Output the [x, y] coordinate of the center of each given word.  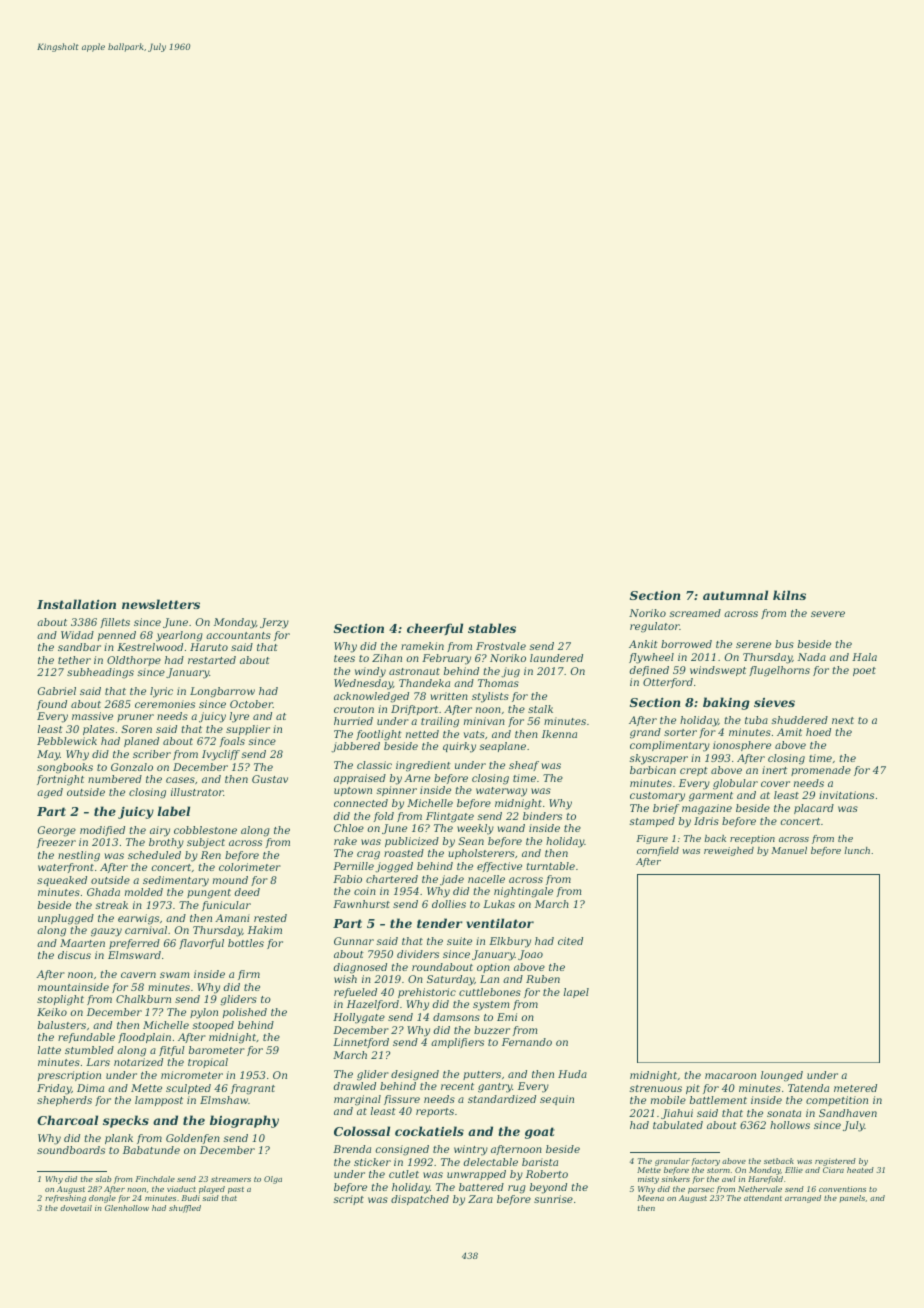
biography [244, 1121]
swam [174, 975]
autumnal [735, 595]
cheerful [435, 629]
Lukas [499, 904]
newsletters [161, 604]
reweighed [729, 851]
